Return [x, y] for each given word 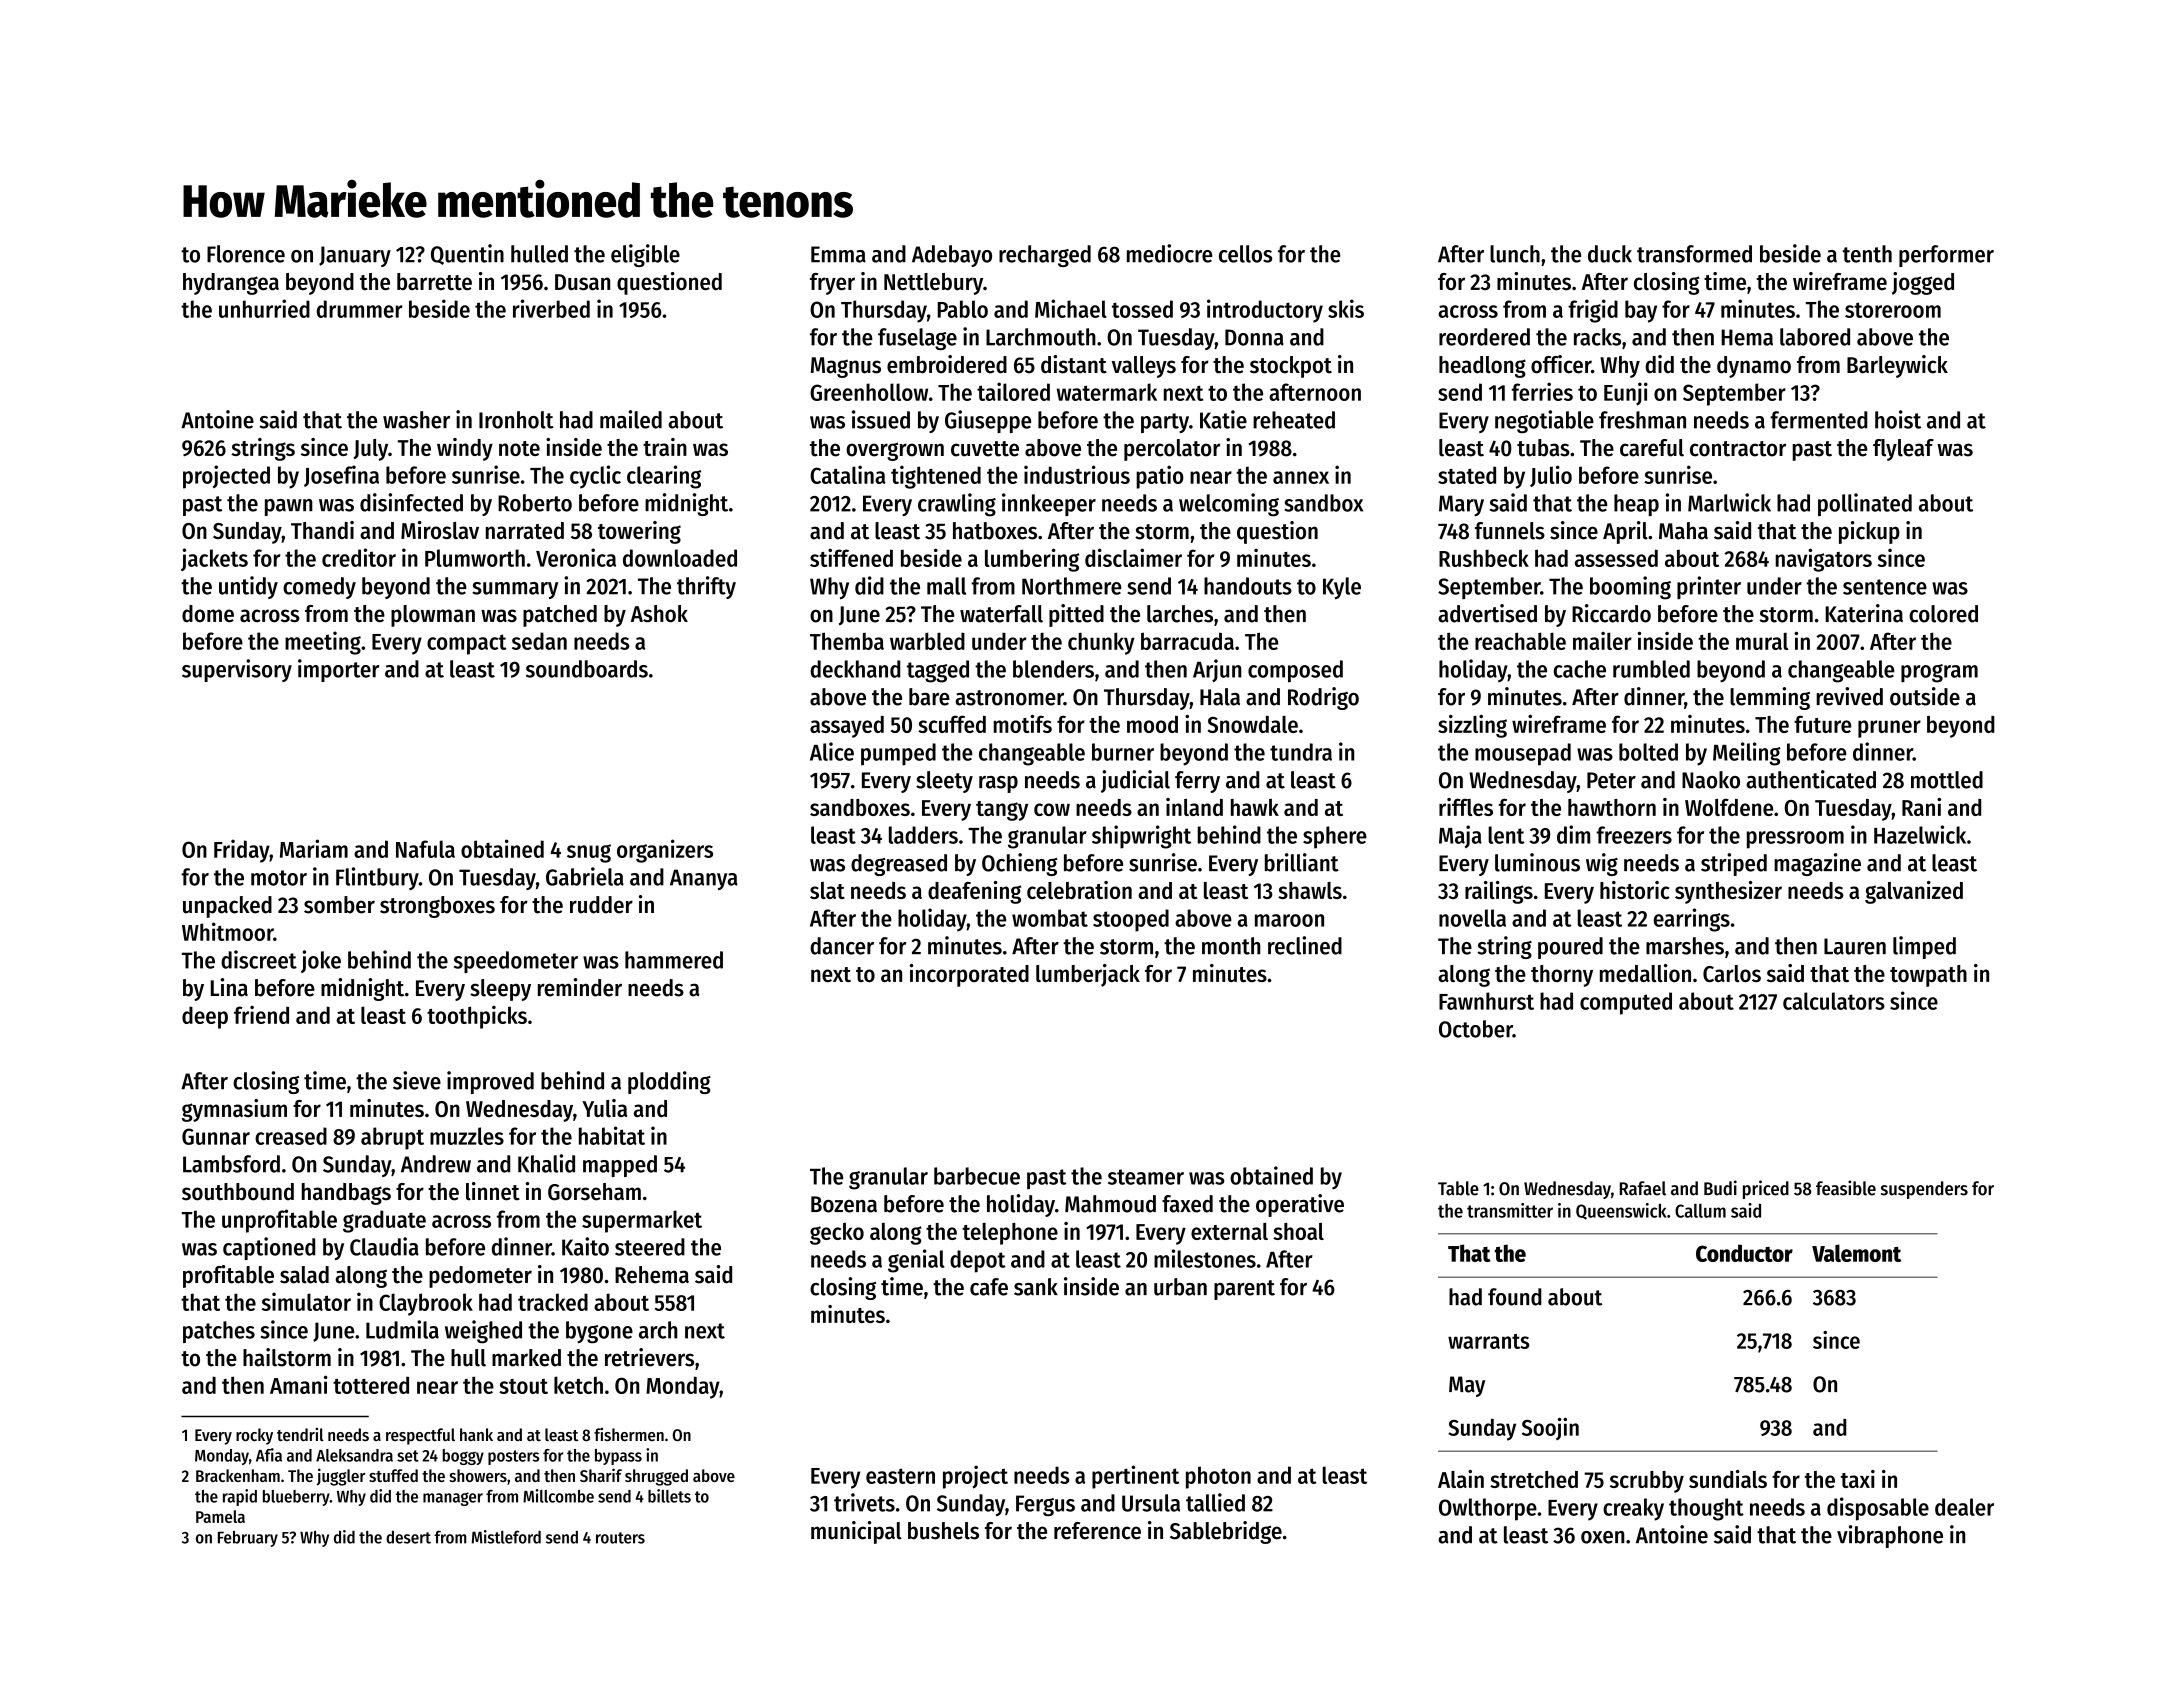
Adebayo [952, 256]
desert [408, 1537]
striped [1734, 864]
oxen [1603, 1537]
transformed [1694, 254]
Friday [242, 851]
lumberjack [1088, 975]
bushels [943, 1531]
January [355, 256]
